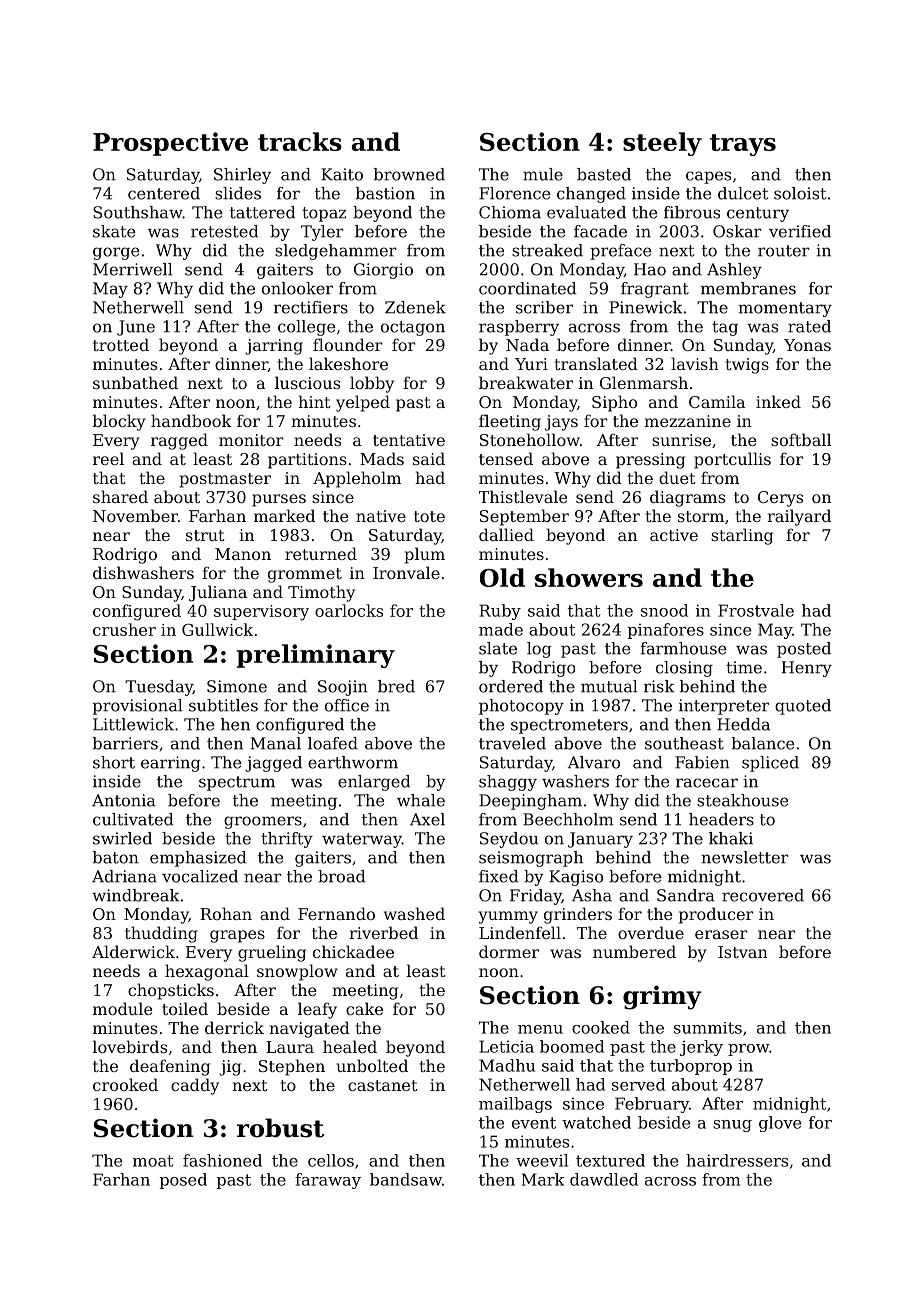 This screenshot has height=1314, width=924. Describe the element at coordinates (743, 145) in the screenshot. I see `trays` at that location.
